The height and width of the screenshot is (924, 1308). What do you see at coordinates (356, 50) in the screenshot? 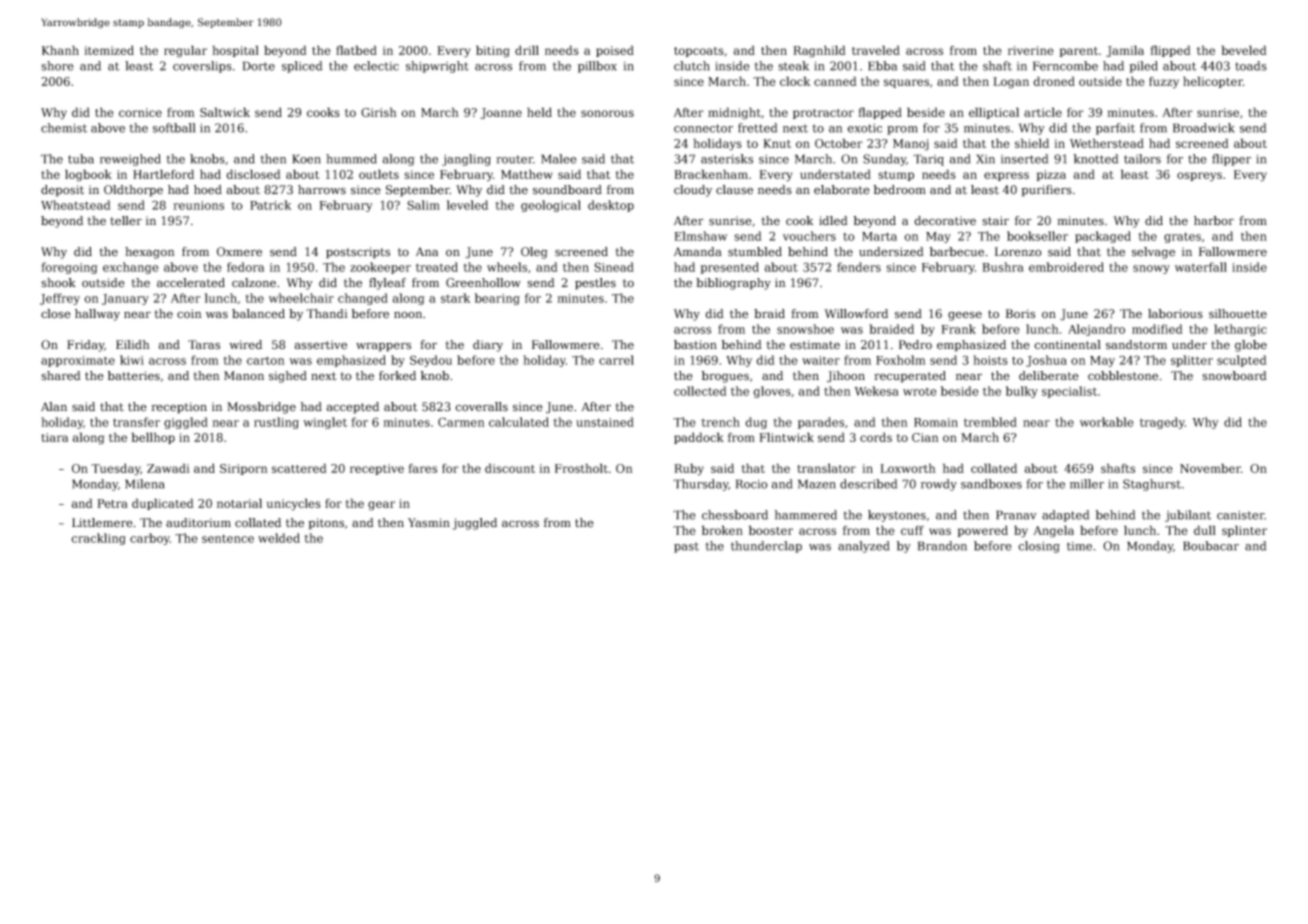
I see `flatbed` at bounding box center [356, 50].
